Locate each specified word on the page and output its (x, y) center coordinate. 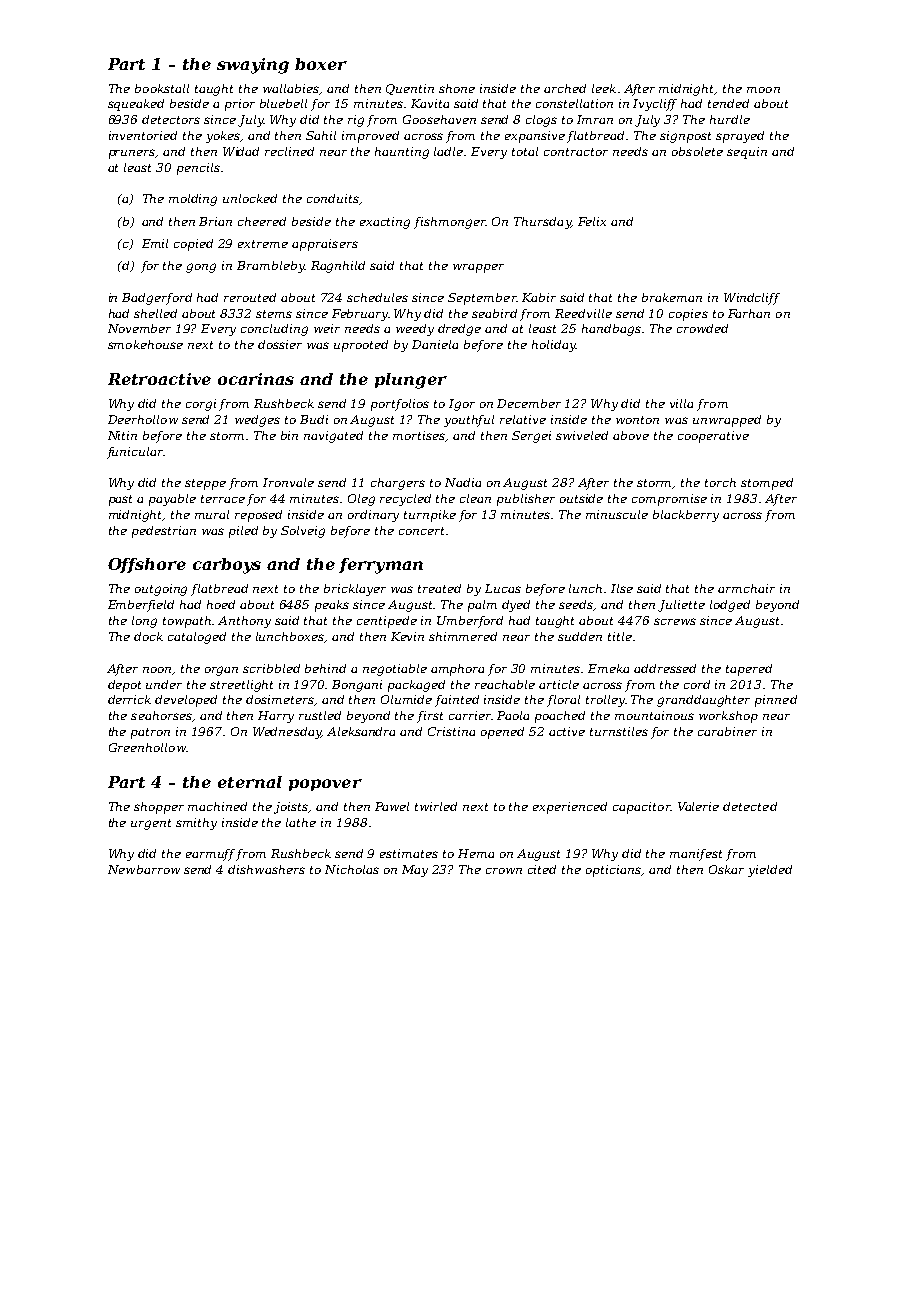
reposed (258, 516)
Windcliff (752, 299)
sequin (747, 153)
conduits (333, 198)
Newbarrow (144, 869)
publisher (526, 500)
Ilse (622, 588)
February (360, 315)
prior (240, 105)
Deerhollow (143, 419)
